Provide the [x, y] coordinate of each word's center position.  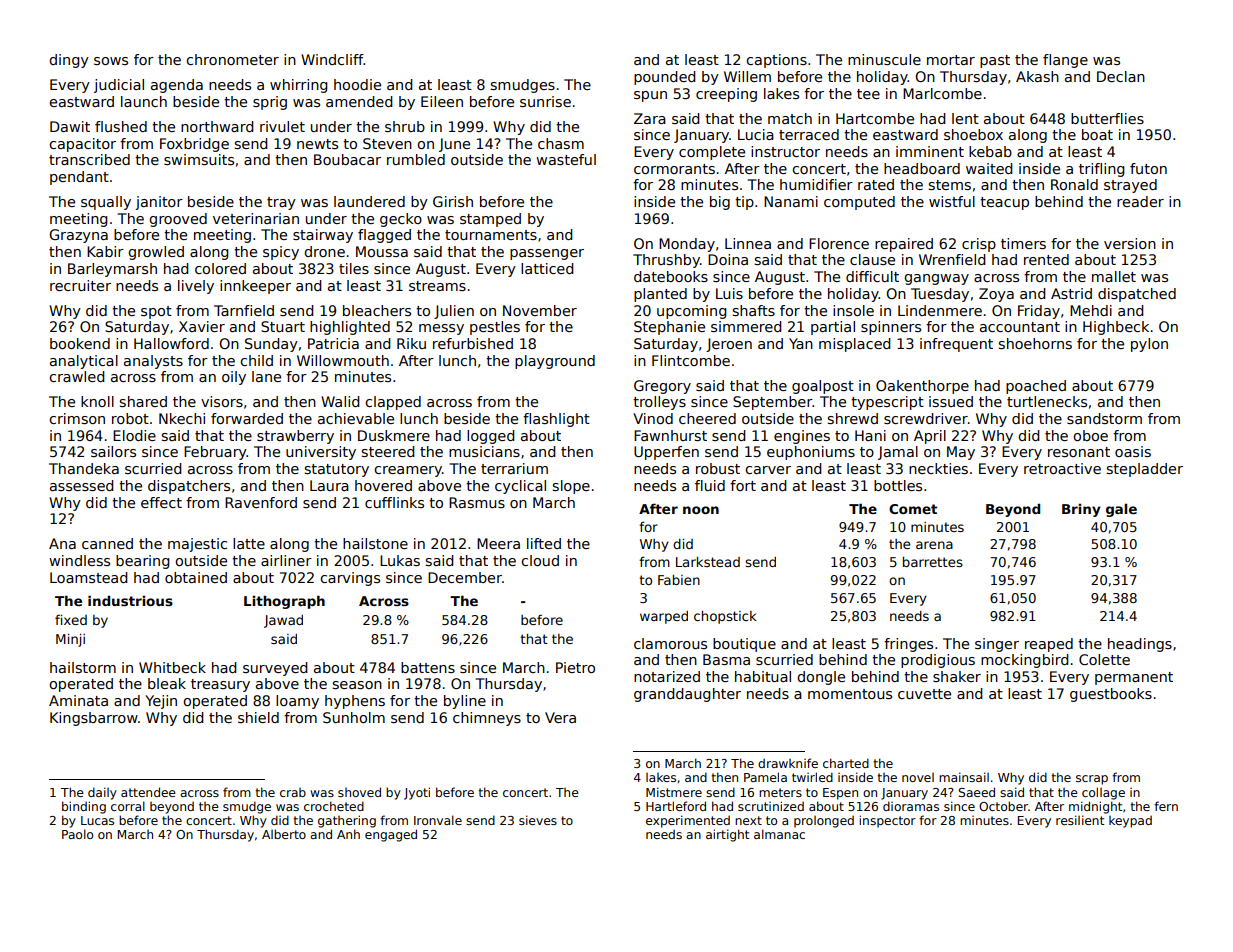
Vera [560, 717]
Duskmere [394, 435]
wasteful [566, 159]
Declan [1121, 76]
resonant [1079, 452]
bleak [167, 683]
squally [106, 203]
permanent [1134, 678]
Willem [747, 76]
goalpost [823, 387]
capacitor [82, 145]
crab [293, 792]
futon [1148, 168]
